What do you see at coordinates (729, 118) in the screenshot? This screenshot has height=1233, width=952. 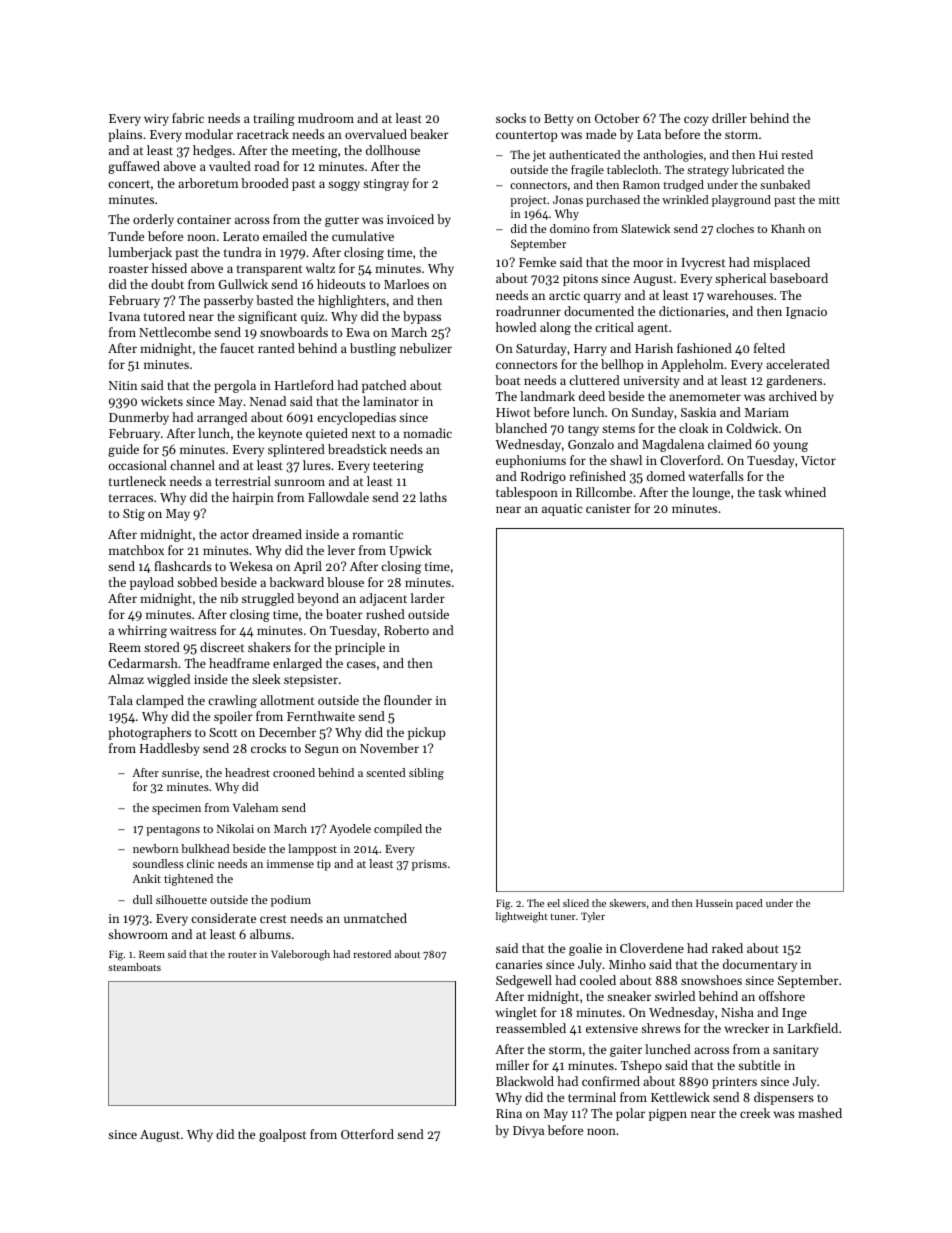 I see `driller` at bounding box center [729, 118].
